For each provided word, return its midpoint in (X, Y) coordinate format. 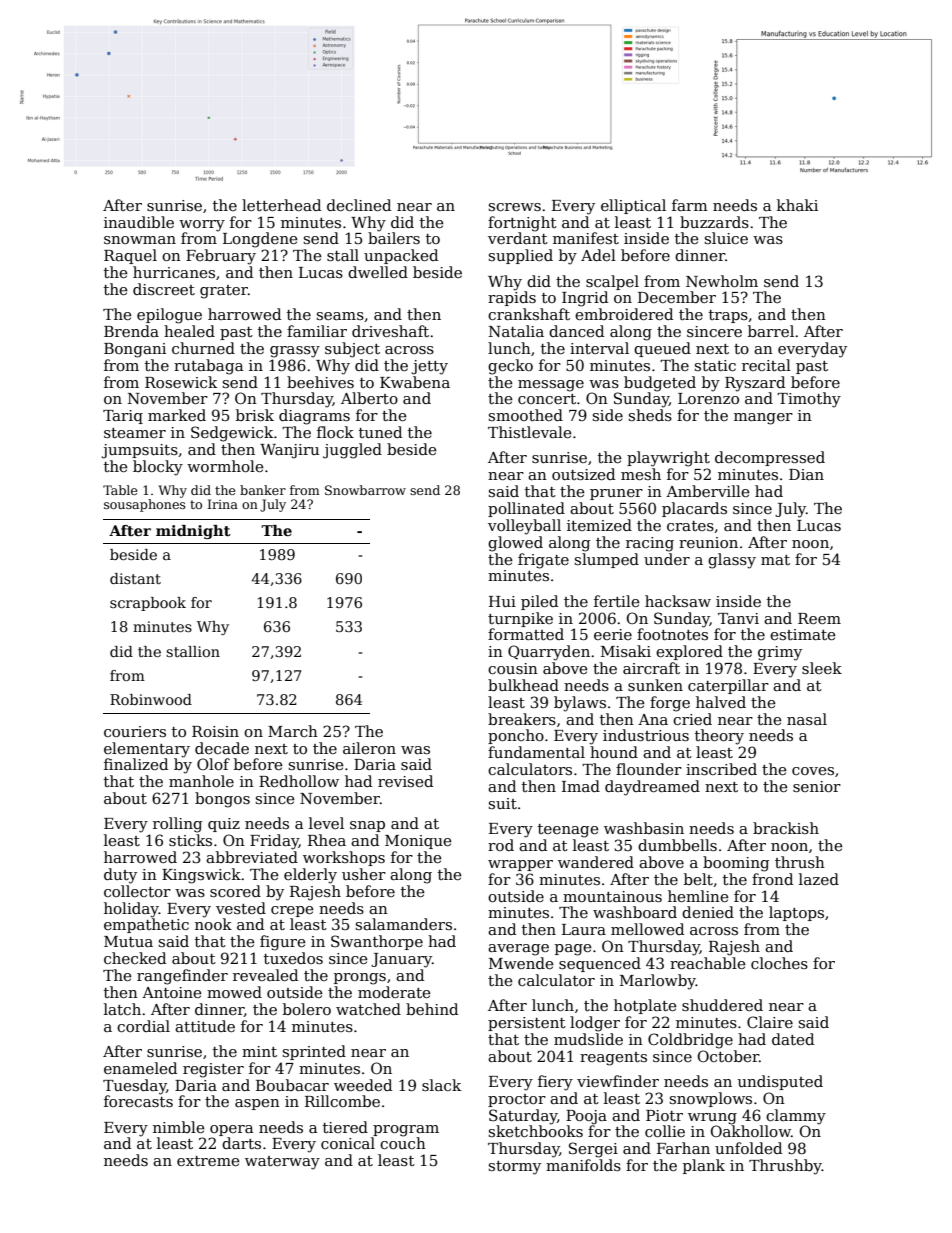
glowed (515, 544)
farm (690, 205)
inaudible (139, 222)
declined (359, 205)
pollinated (526, 509)
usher (364, 874)
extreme (208, 1161)
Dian (806, 474)
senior (817, 786)
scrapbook (148, 604)
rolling (177, 825)
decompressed (770, 458)
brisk (255, 415)
